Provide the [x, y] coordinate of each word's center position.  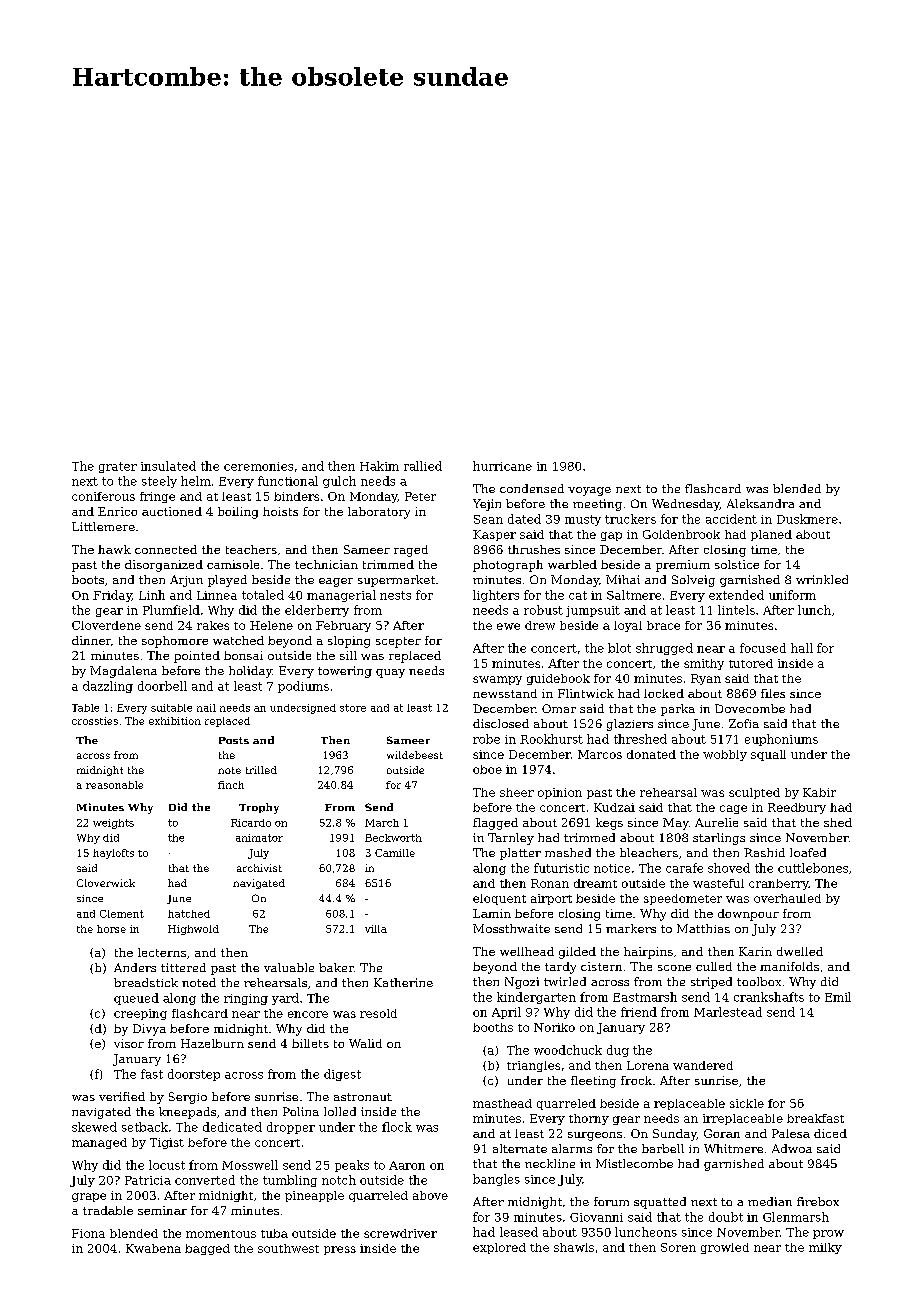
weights [113, 824]
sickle [747, 1103]
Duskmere [807, 519]
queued [136, 999]
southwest [288, 1248]
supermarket [396, 581]
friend [639, 1012]
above [430, 1195]
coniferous [103, 496]
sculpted [754, 793]
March [382, 823]
